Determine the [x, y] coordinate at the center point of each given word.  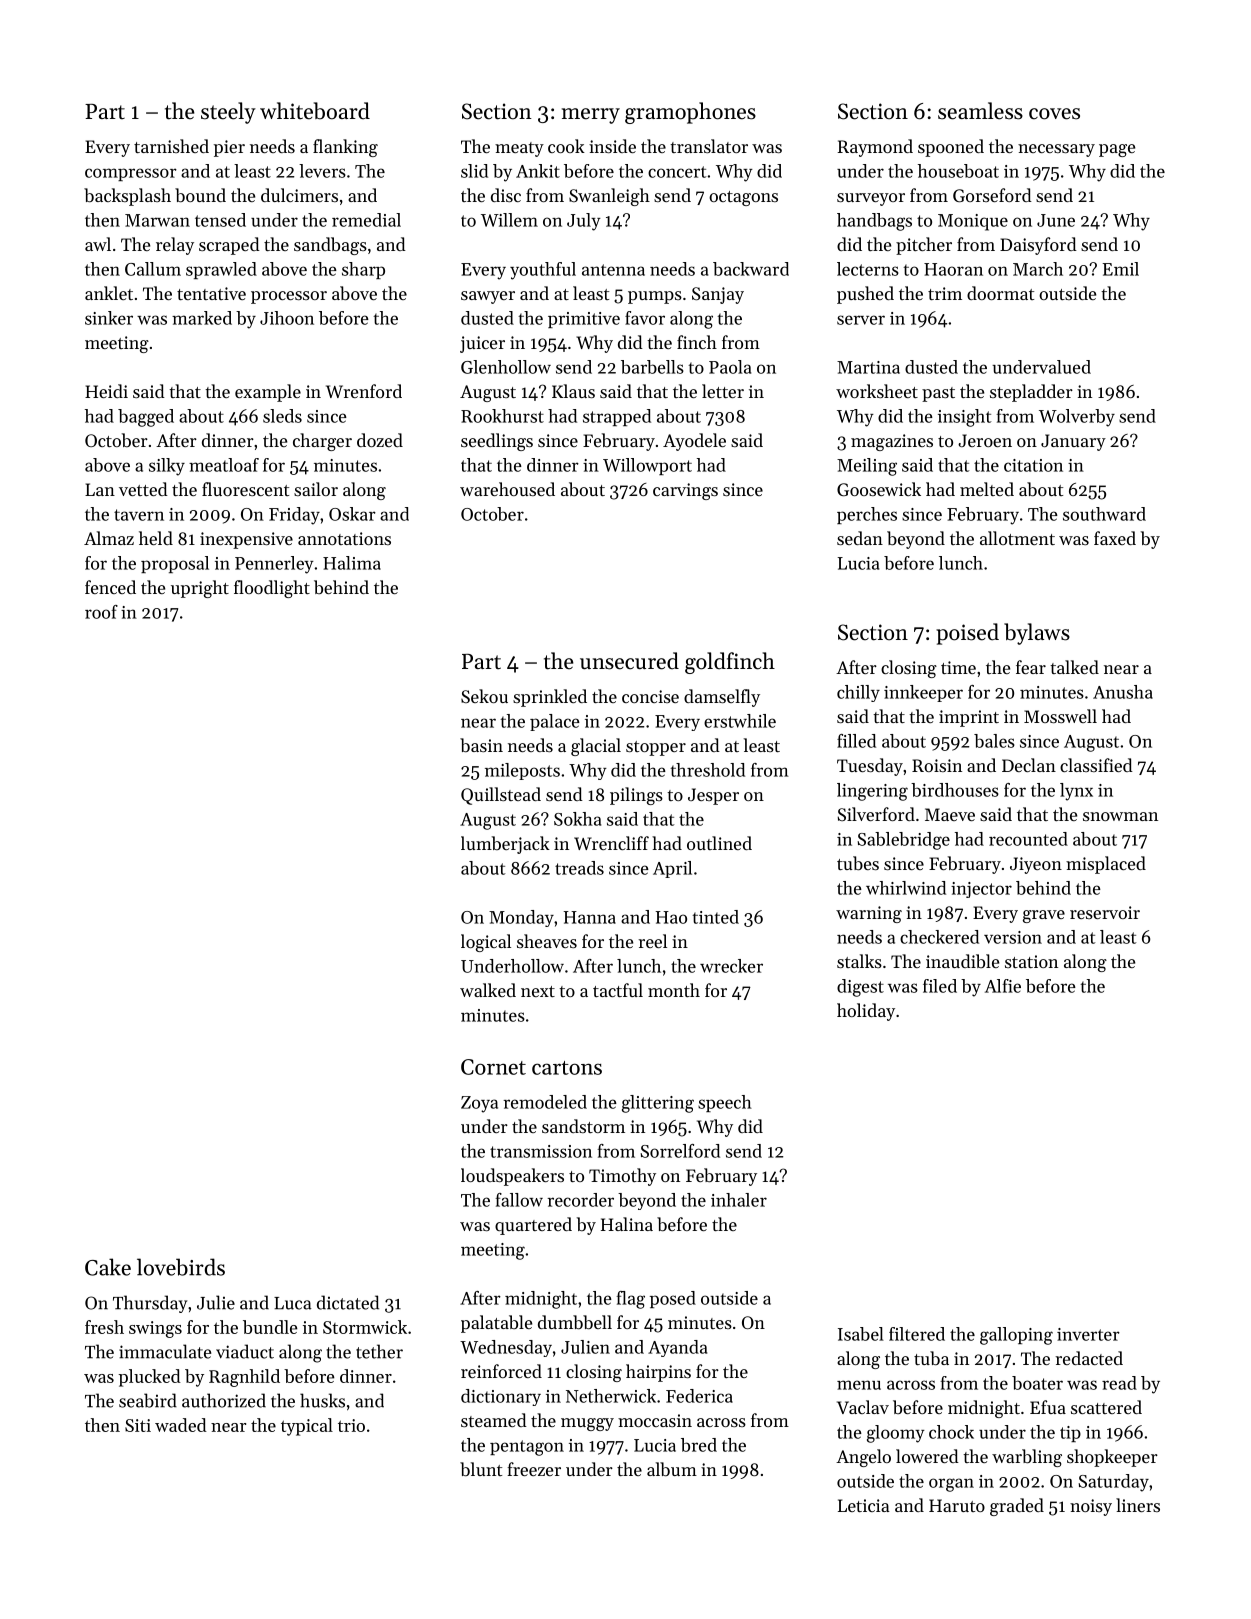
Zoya [479, 1104]
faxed [1115, 538]
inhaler [739, 1200]
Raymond [875, 148]
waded [181, 1425]
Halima [352, 563]
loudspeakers [512, 1177]
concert [677, 172]
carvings [685, 491]
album [672, 1469]
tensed [220, 220]
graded [1017, 1507]
